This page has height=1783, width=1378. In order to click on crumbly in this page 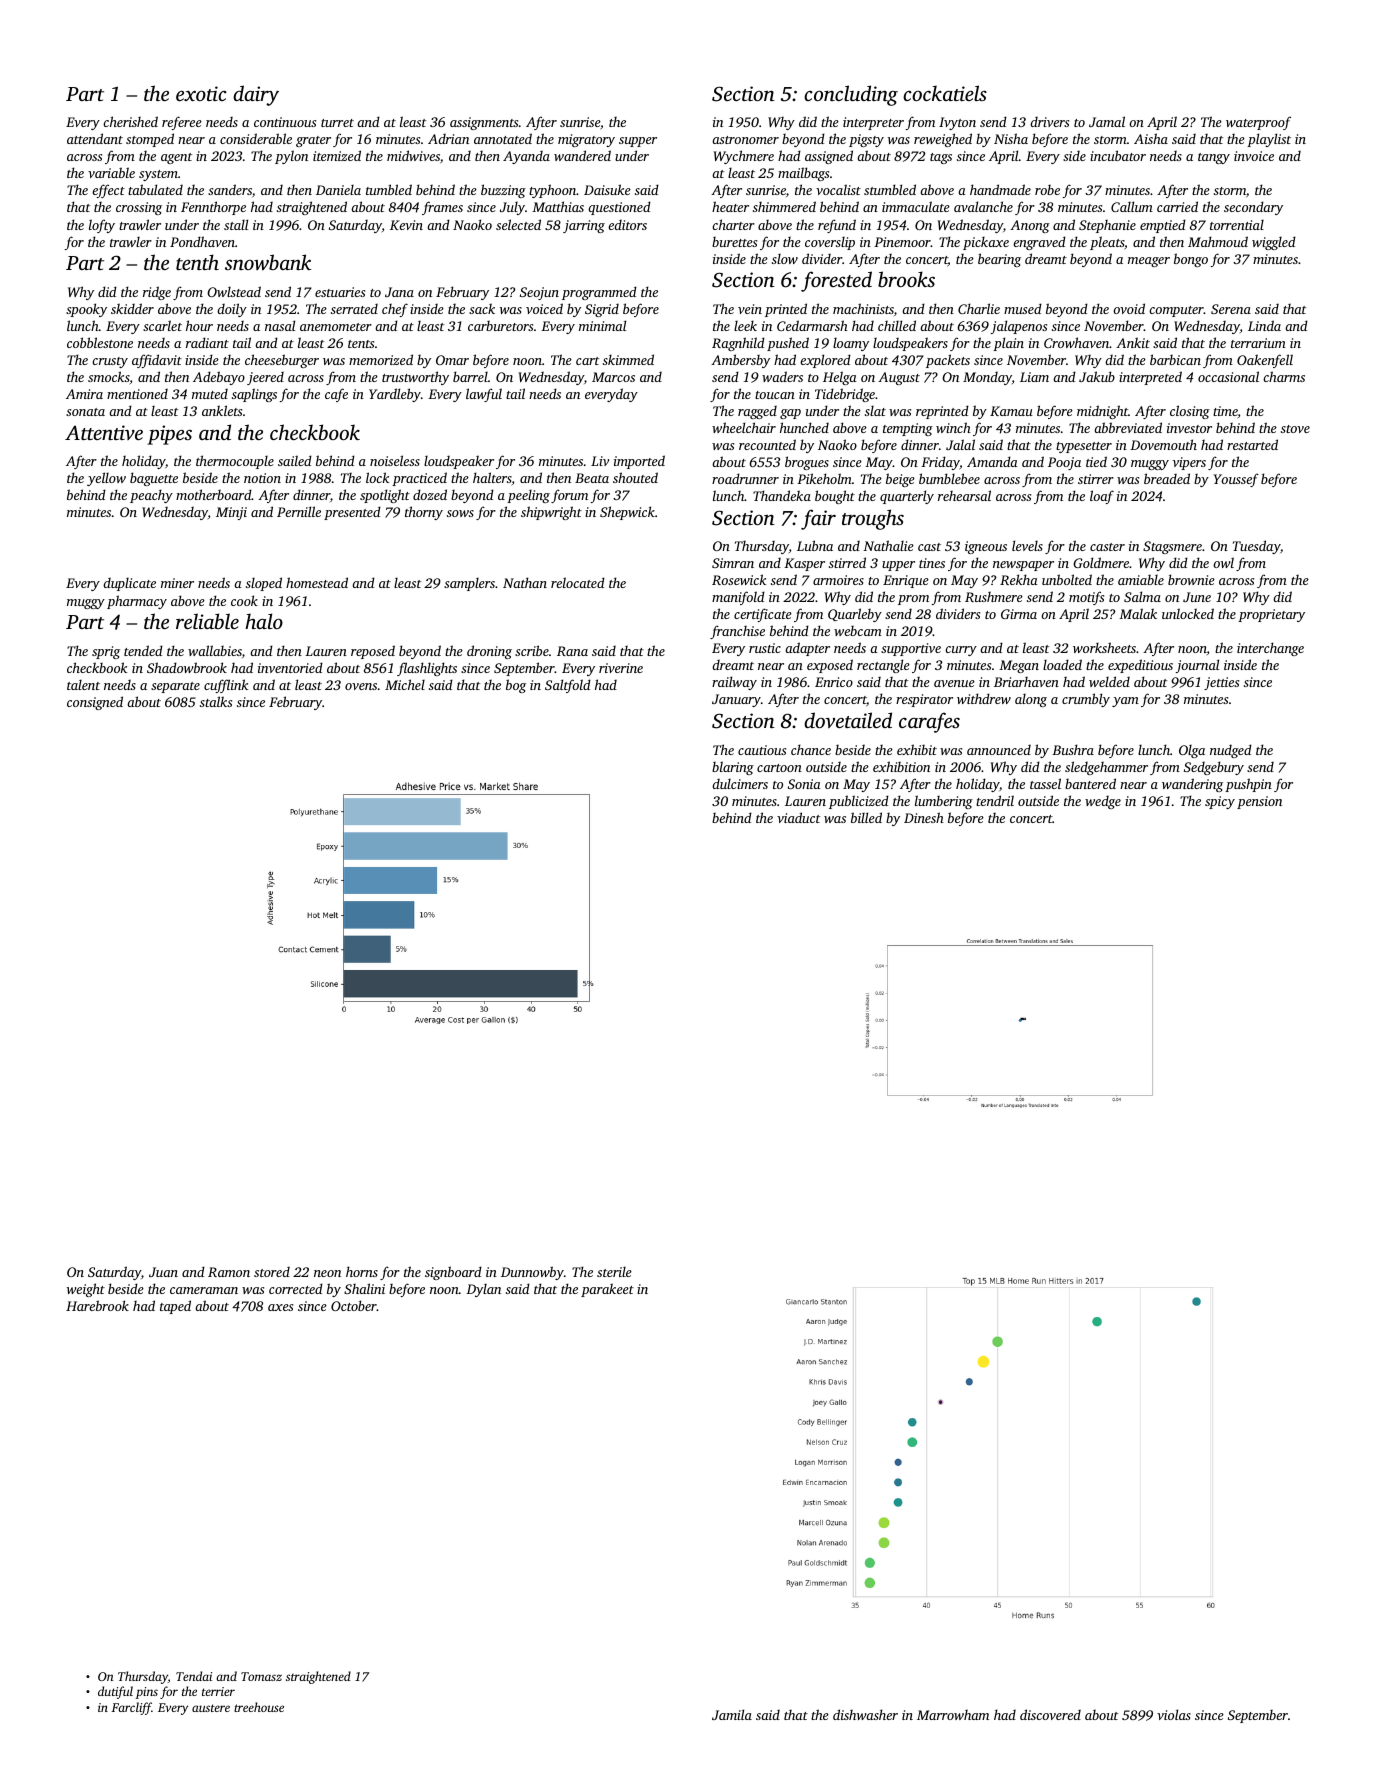, I will do `click(1086, 700)`.
